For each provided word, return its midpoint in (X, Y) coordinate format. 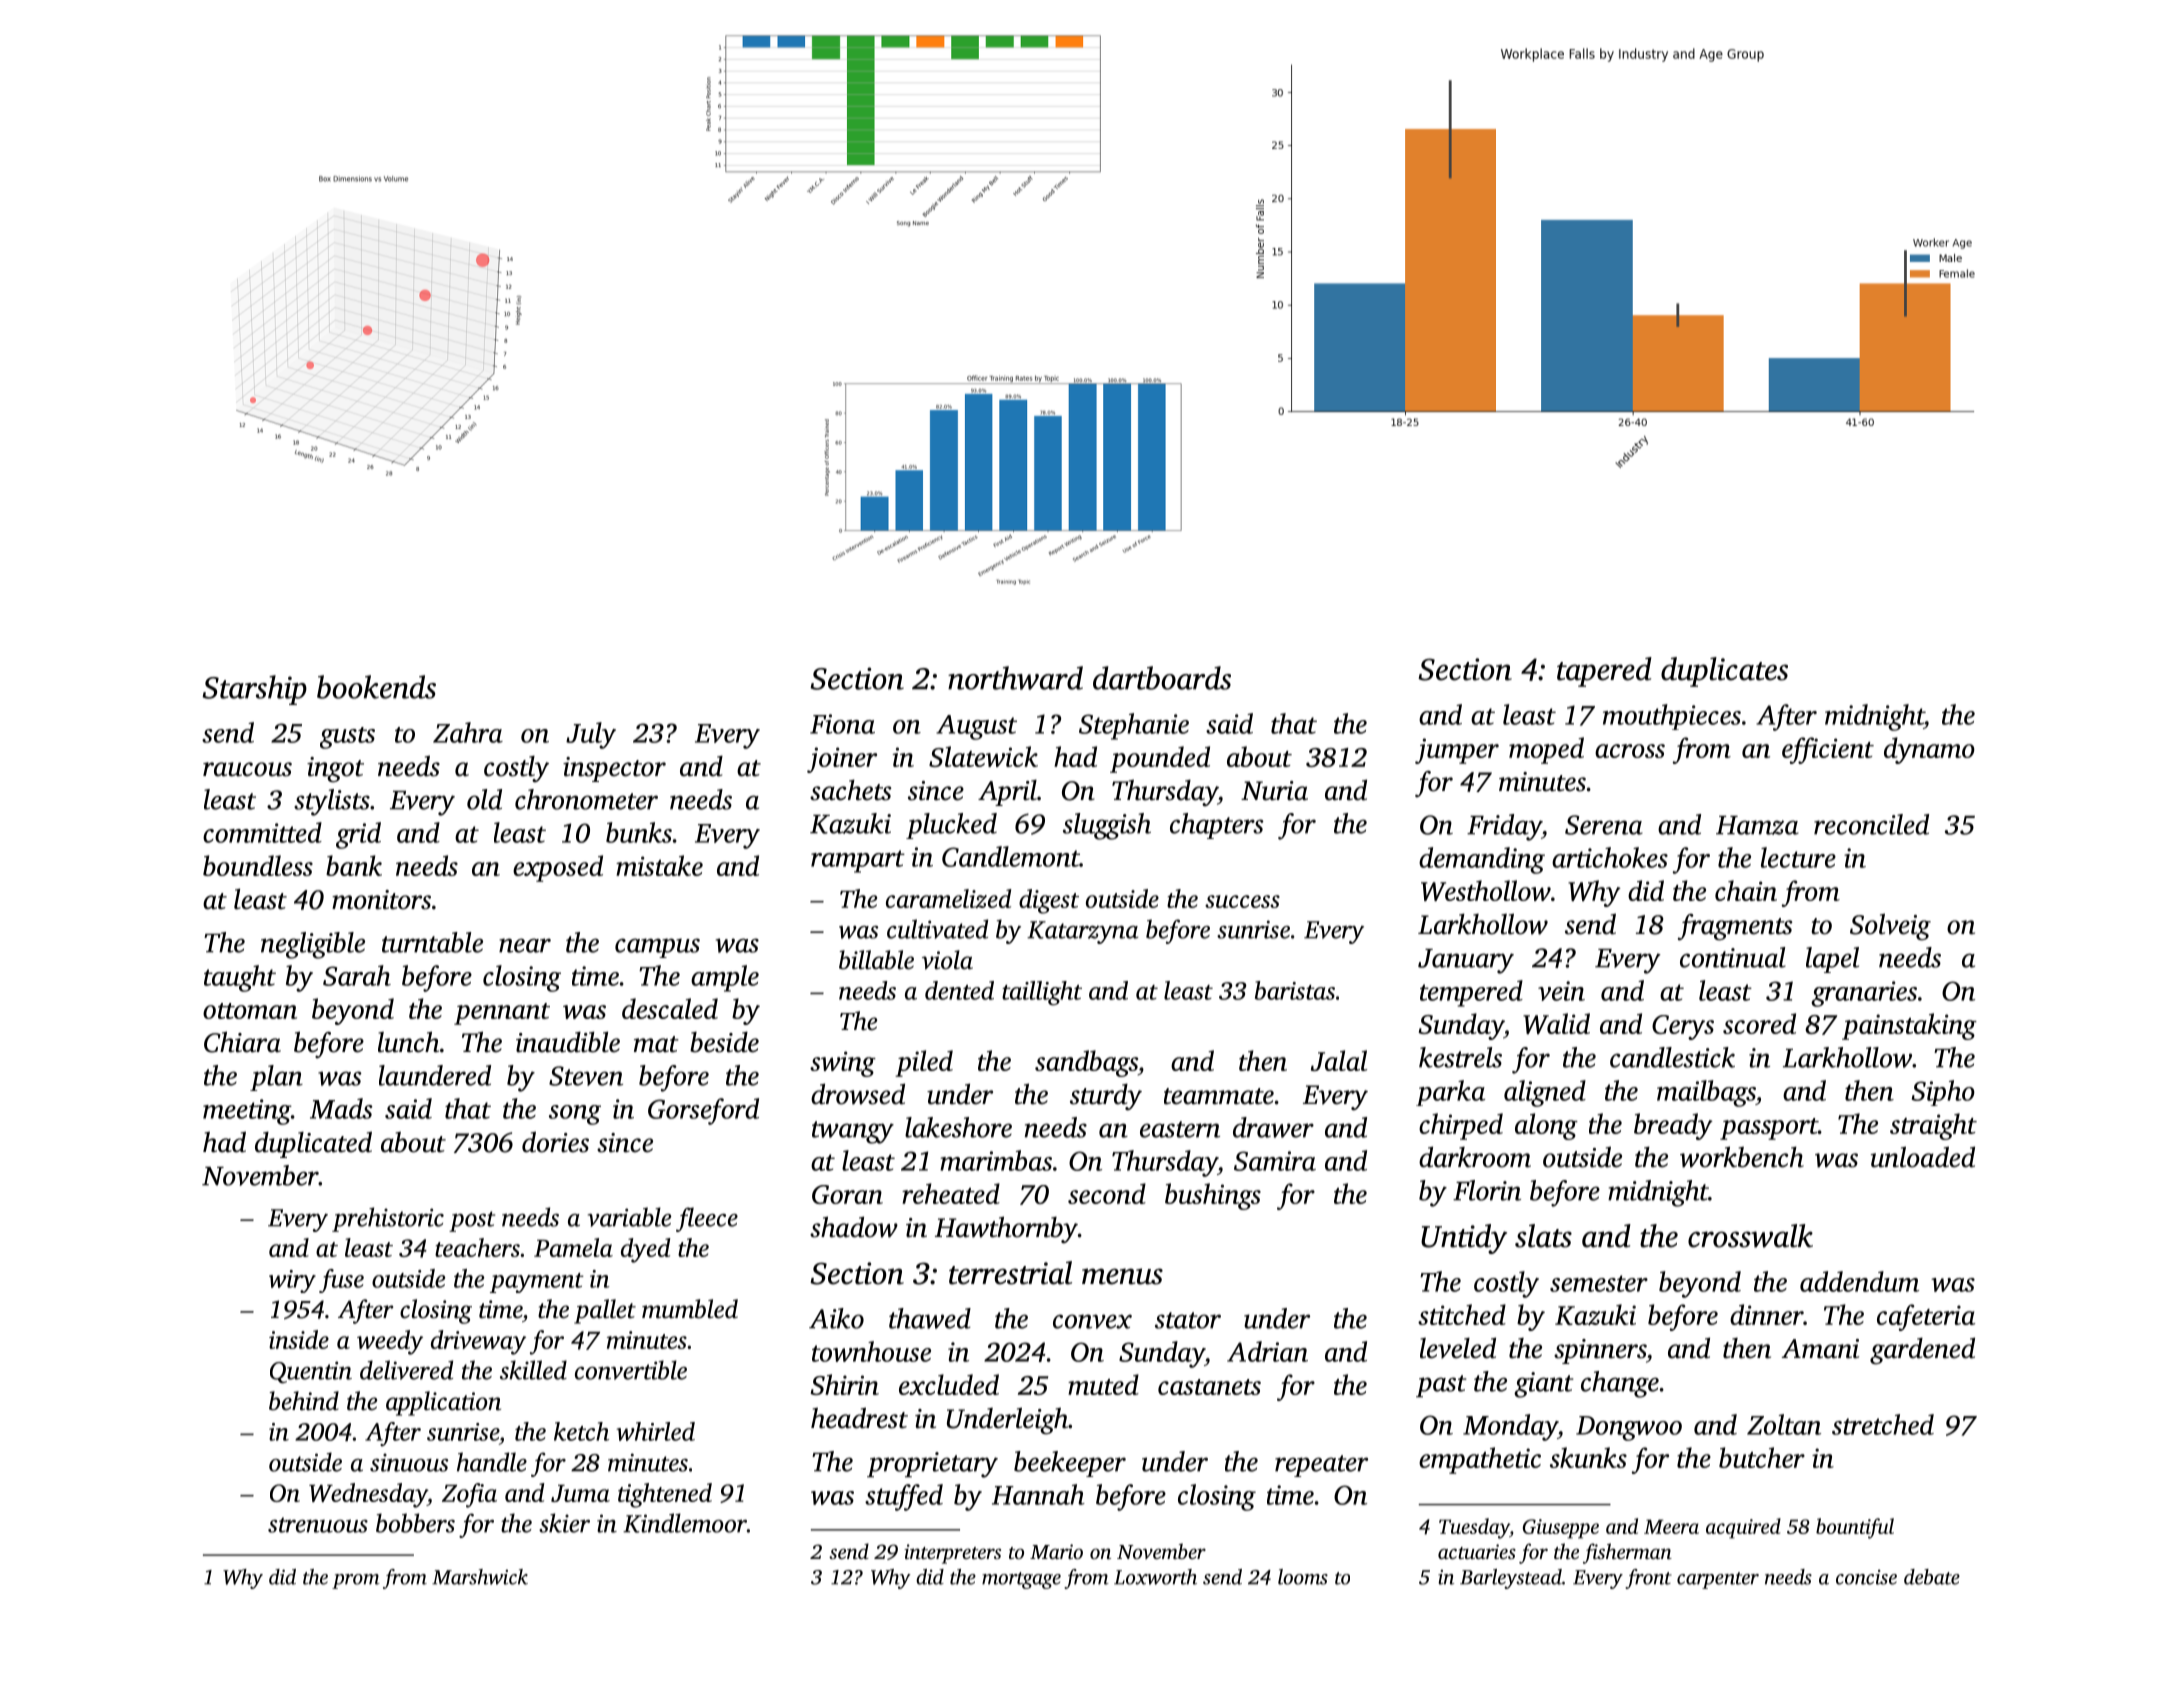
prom (356, 1581)
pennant (502, 1014)
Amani (1820, 1349)
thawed (930, 1318)
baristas (1295, 990)
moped (1546, 750)
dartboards (1162, 678)
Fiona (842, 724)
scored (1759, 1023)
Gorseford (703, 1111)
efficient (1828, 750)
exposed (558, 868)
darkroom (1475, 1157)
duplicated (313, 1144)
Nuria (1274, 791)
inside (299, 1339)
